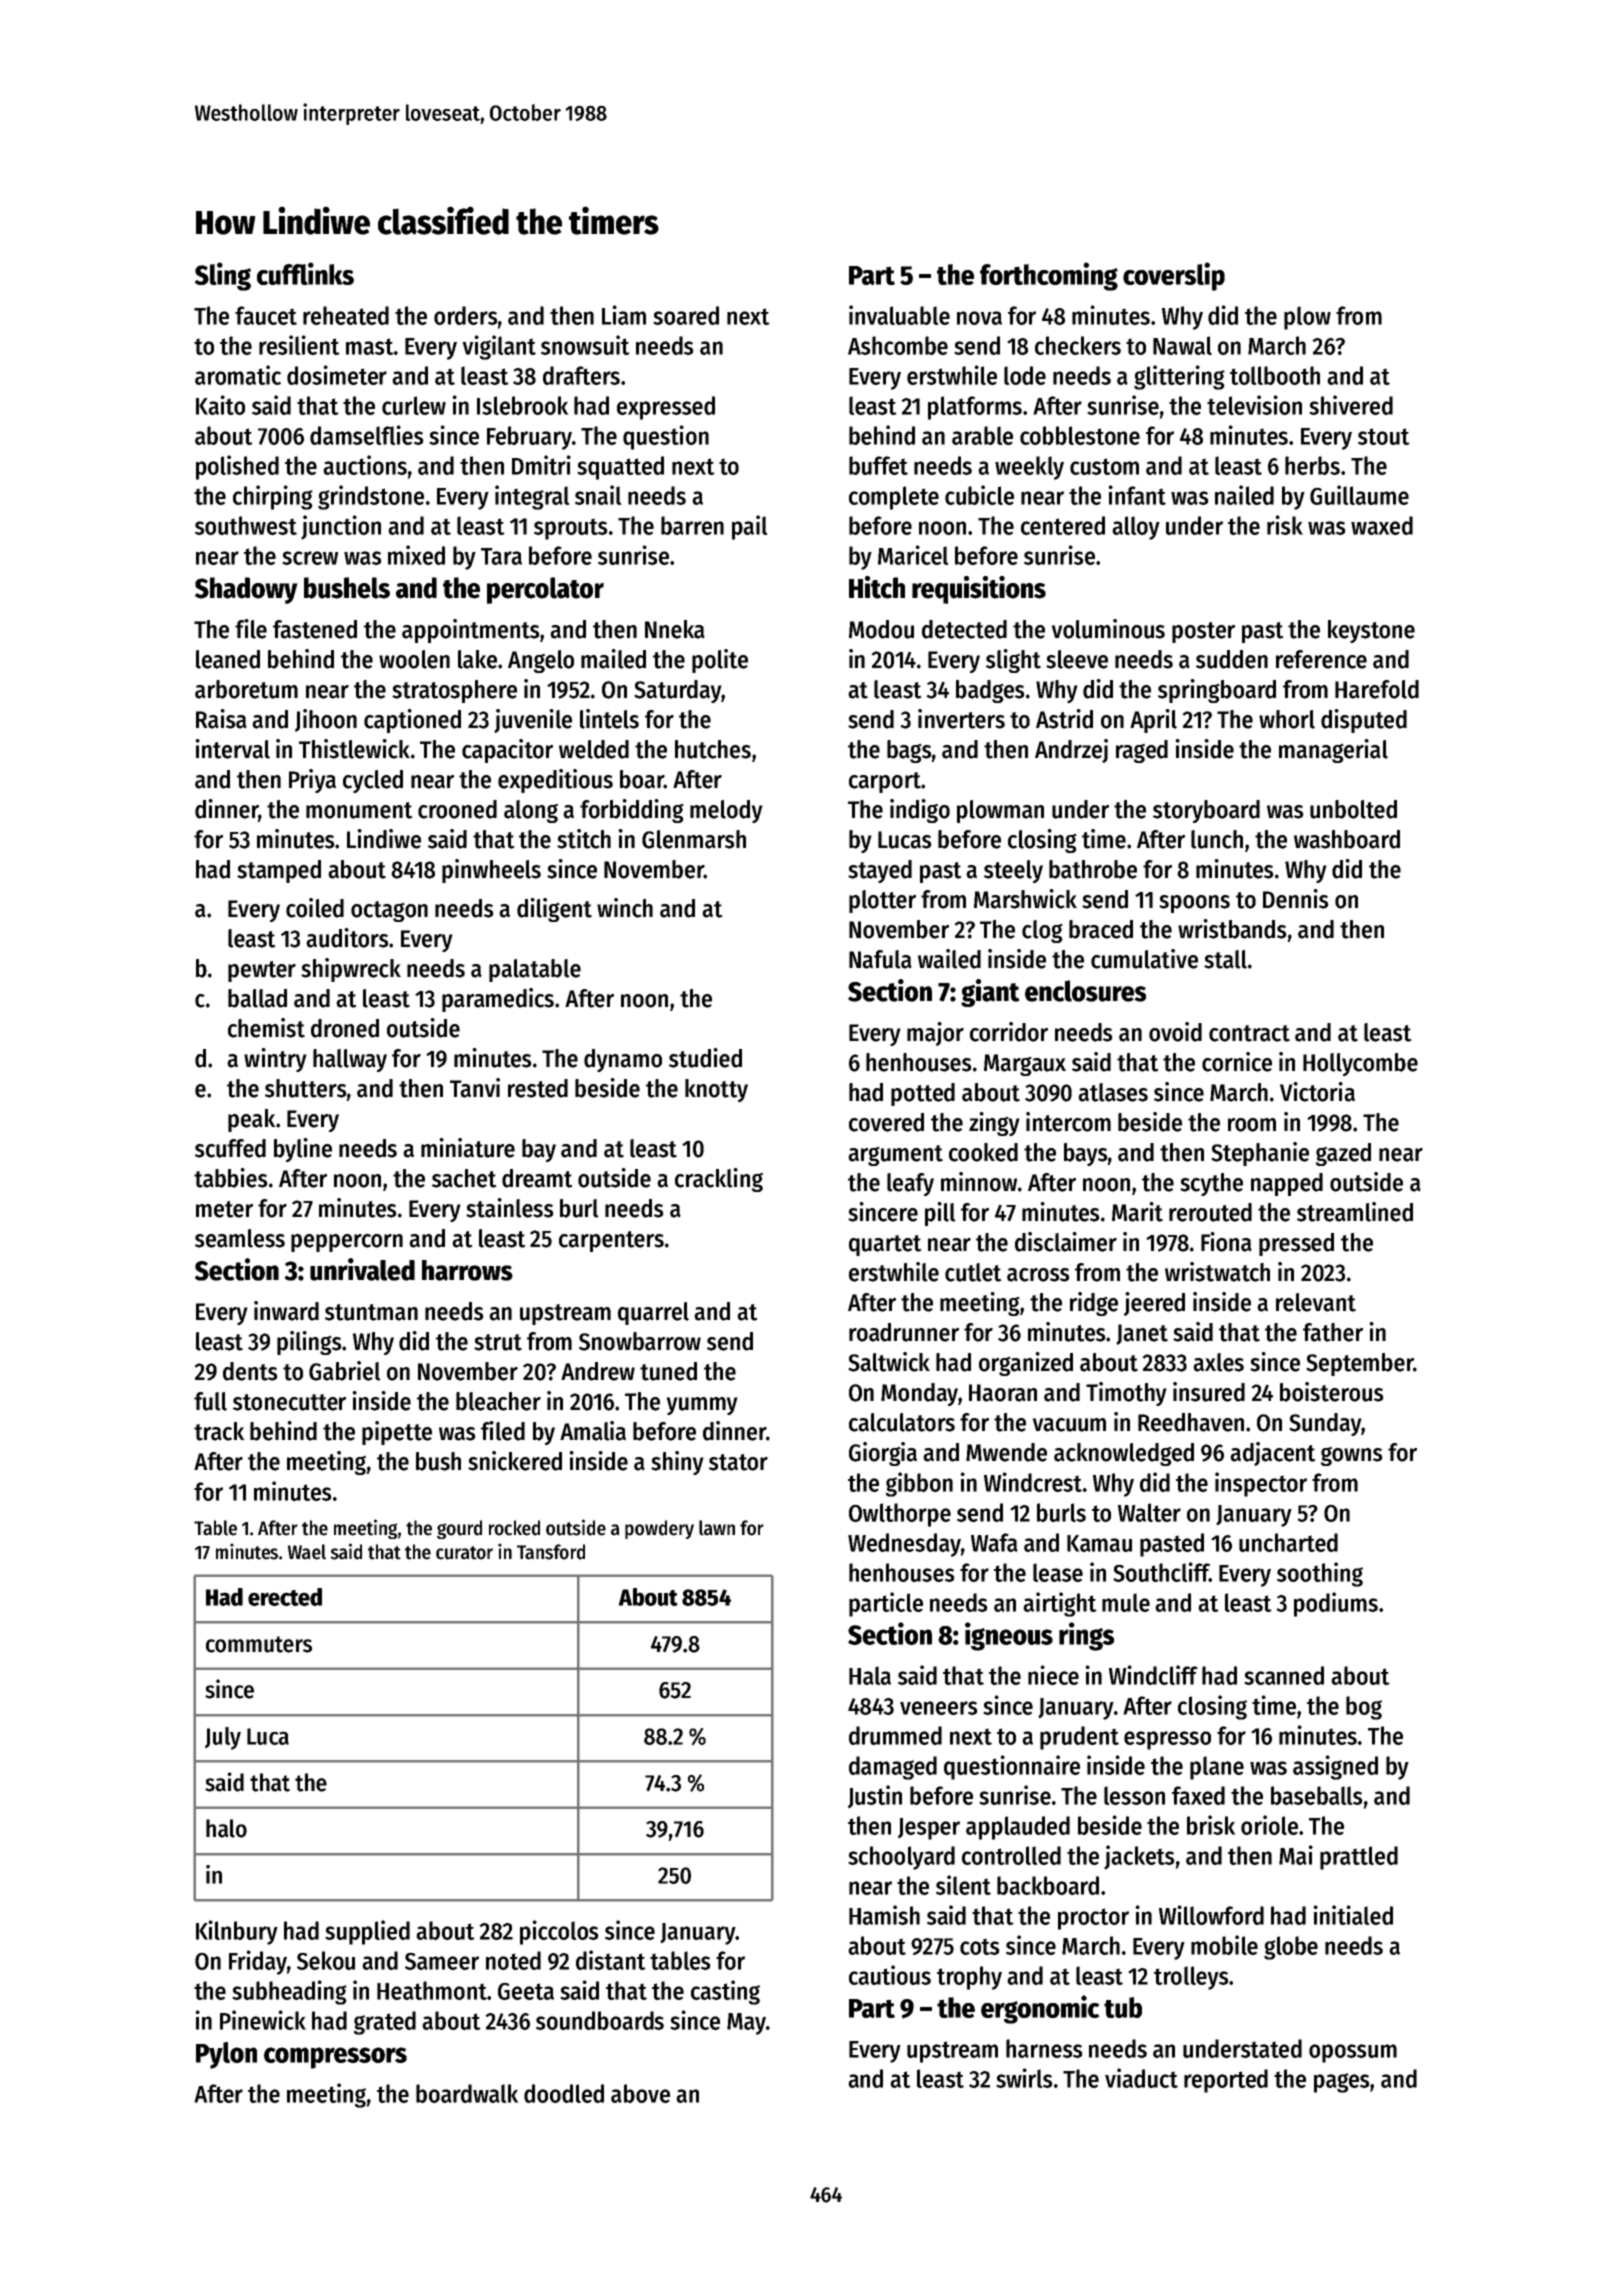 This document has height=2292, width=1620. I want to click on Kaito, so click(220, 405).
